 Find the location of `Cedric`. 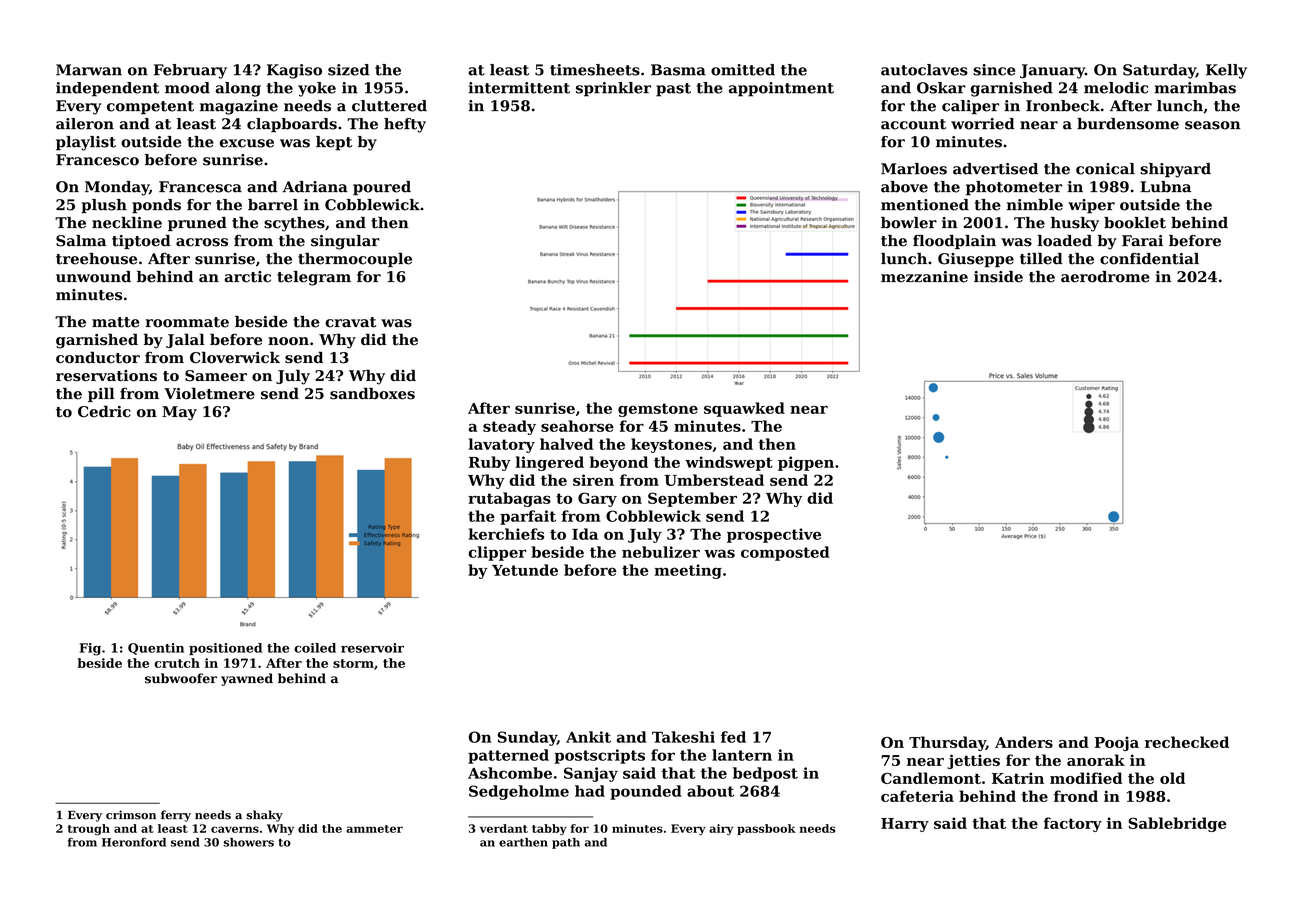

Cedric is located at coordinates (104, 411).
